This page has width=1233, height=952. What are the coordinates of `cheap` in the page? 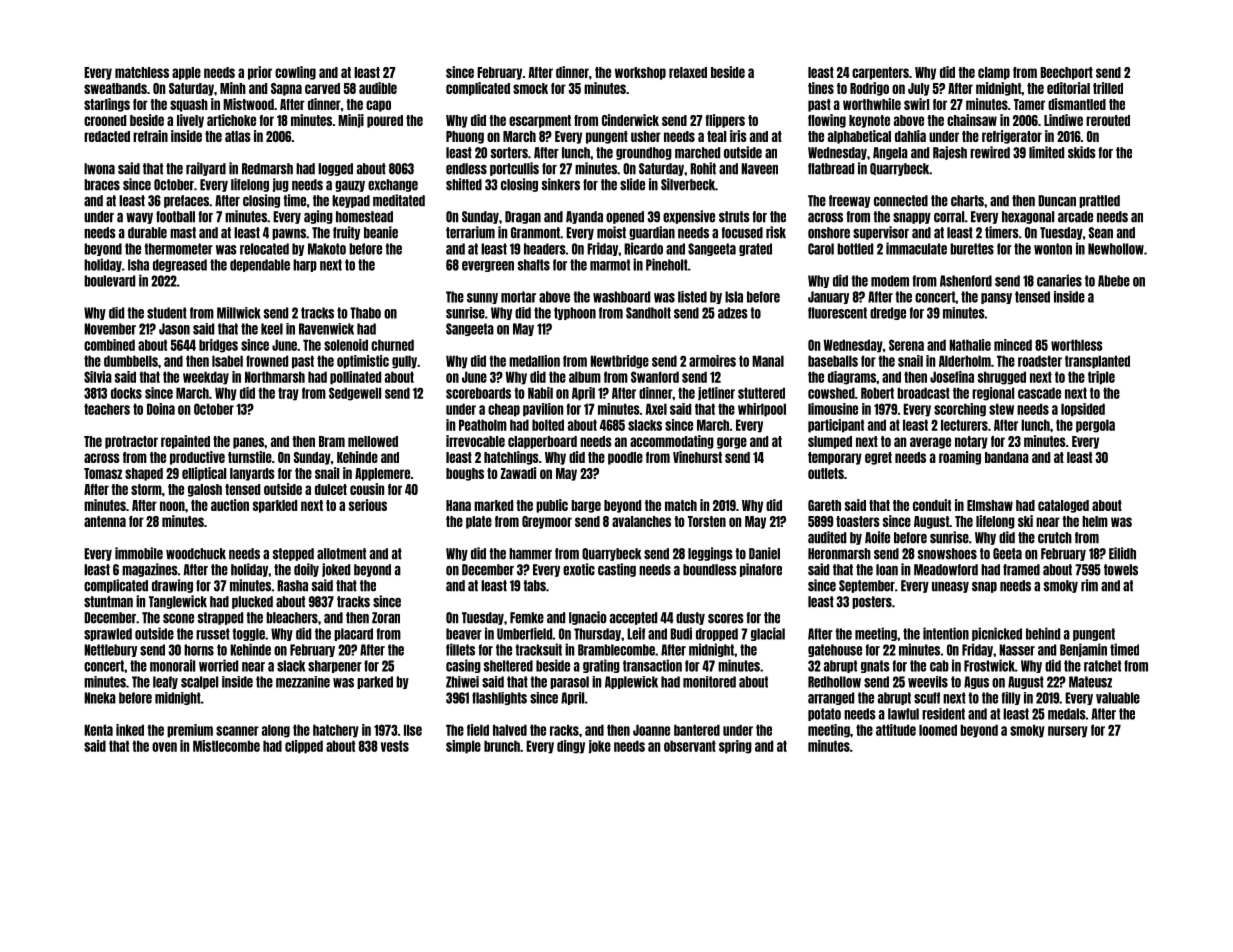 It's located at (504, 410).
